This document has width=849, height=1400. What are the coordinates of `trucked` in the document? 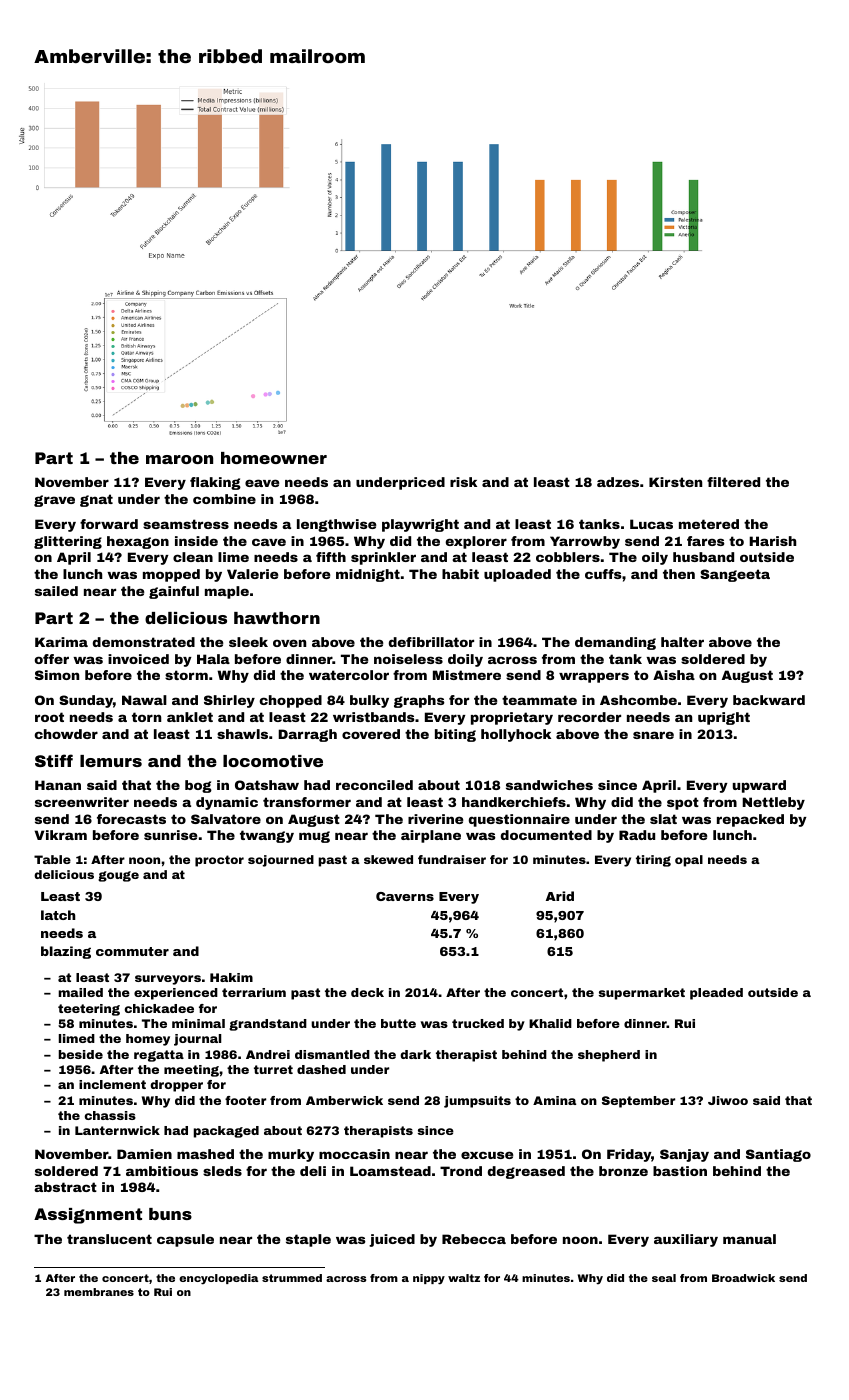 It's located at (478, 1023).
